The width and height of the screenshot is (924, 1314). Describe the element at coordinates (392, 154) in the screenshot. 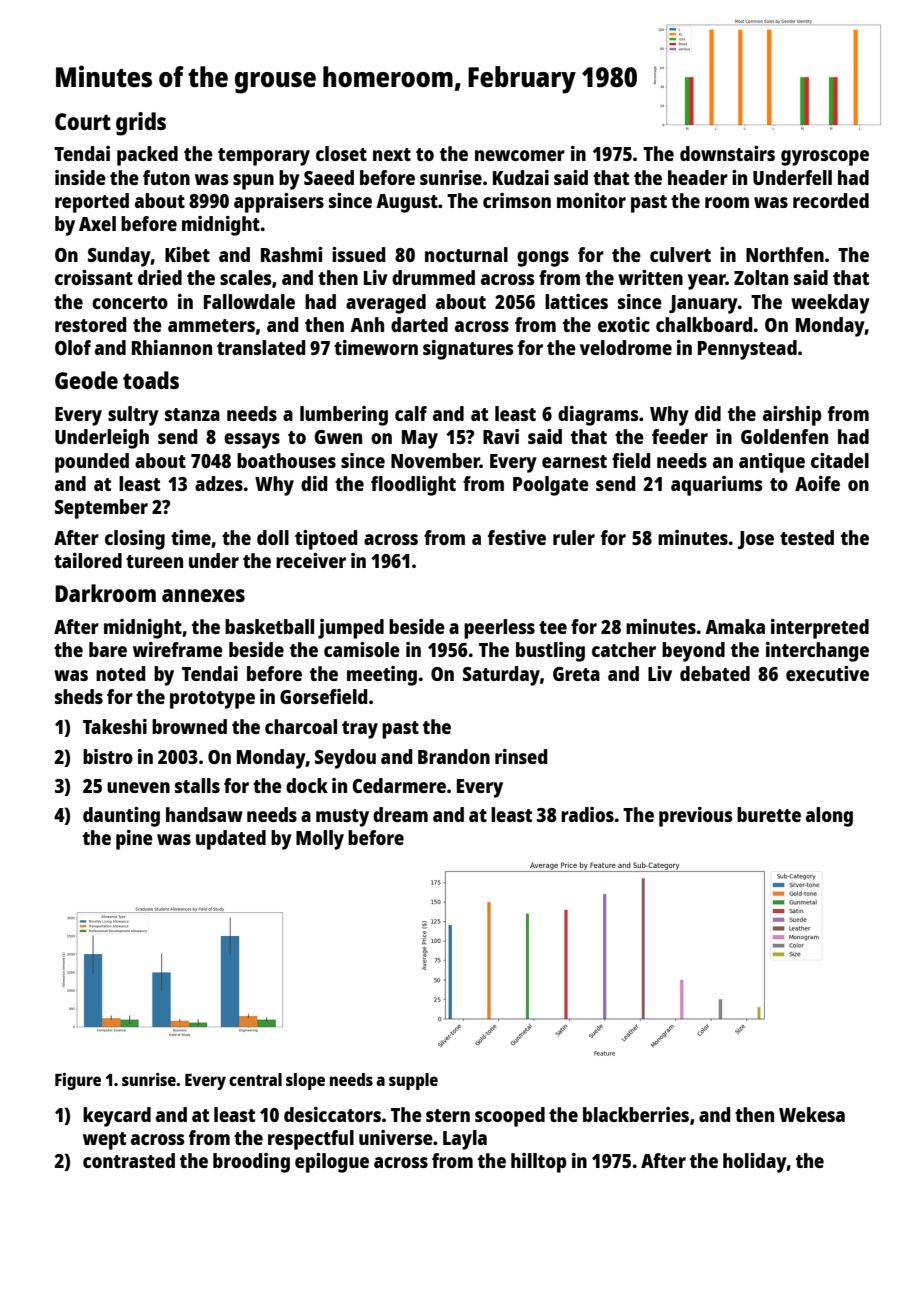

I see `next` at that location.
